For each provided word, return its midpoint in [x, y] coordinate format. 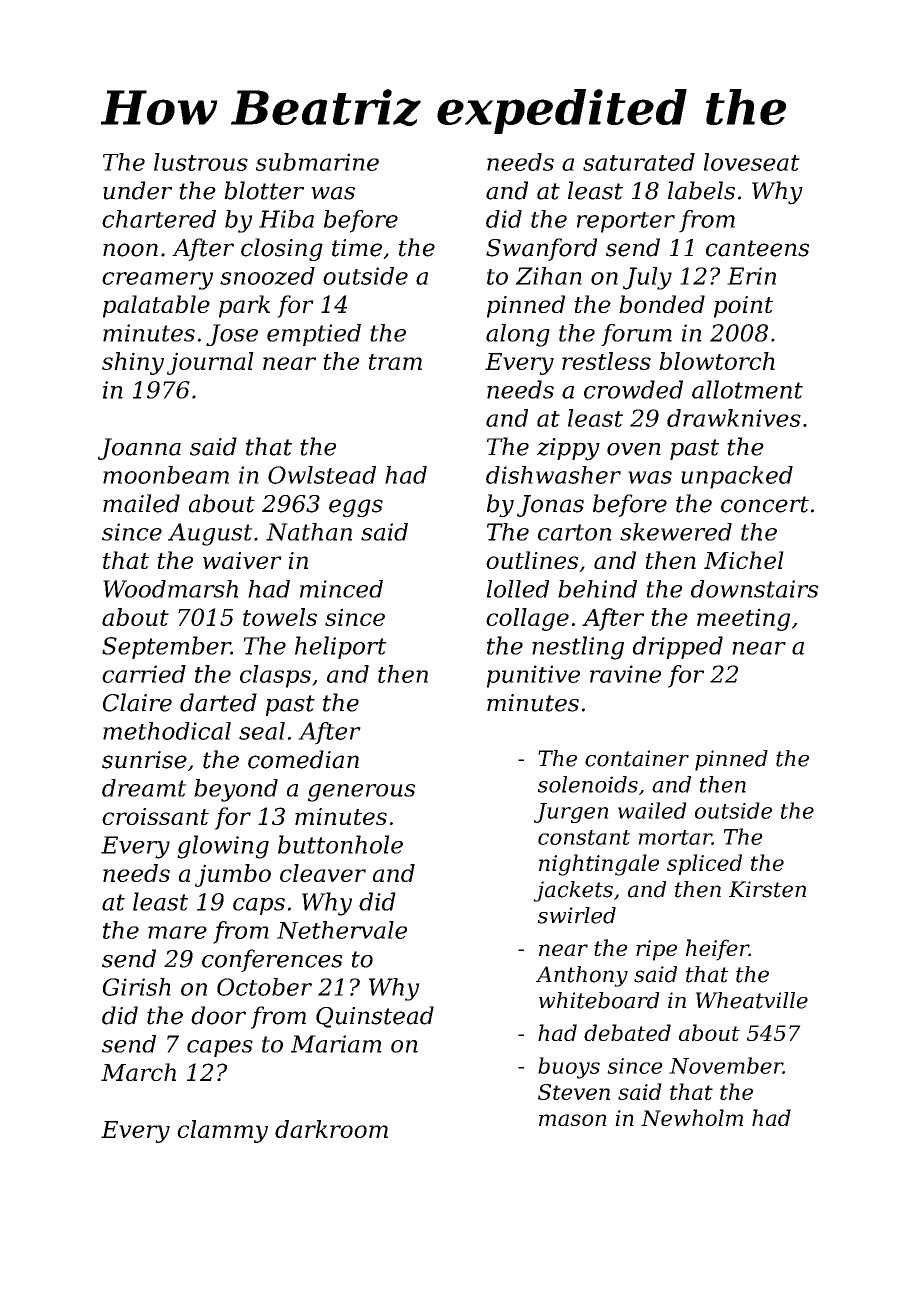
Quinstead [375, 1017]
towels [280, 617]
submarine [317, 162]
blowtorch [717, 361]
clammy [222, 1131]
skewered [676, 532]
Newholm [692, 1117]
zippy [568, 449]
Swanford [542, 249]
